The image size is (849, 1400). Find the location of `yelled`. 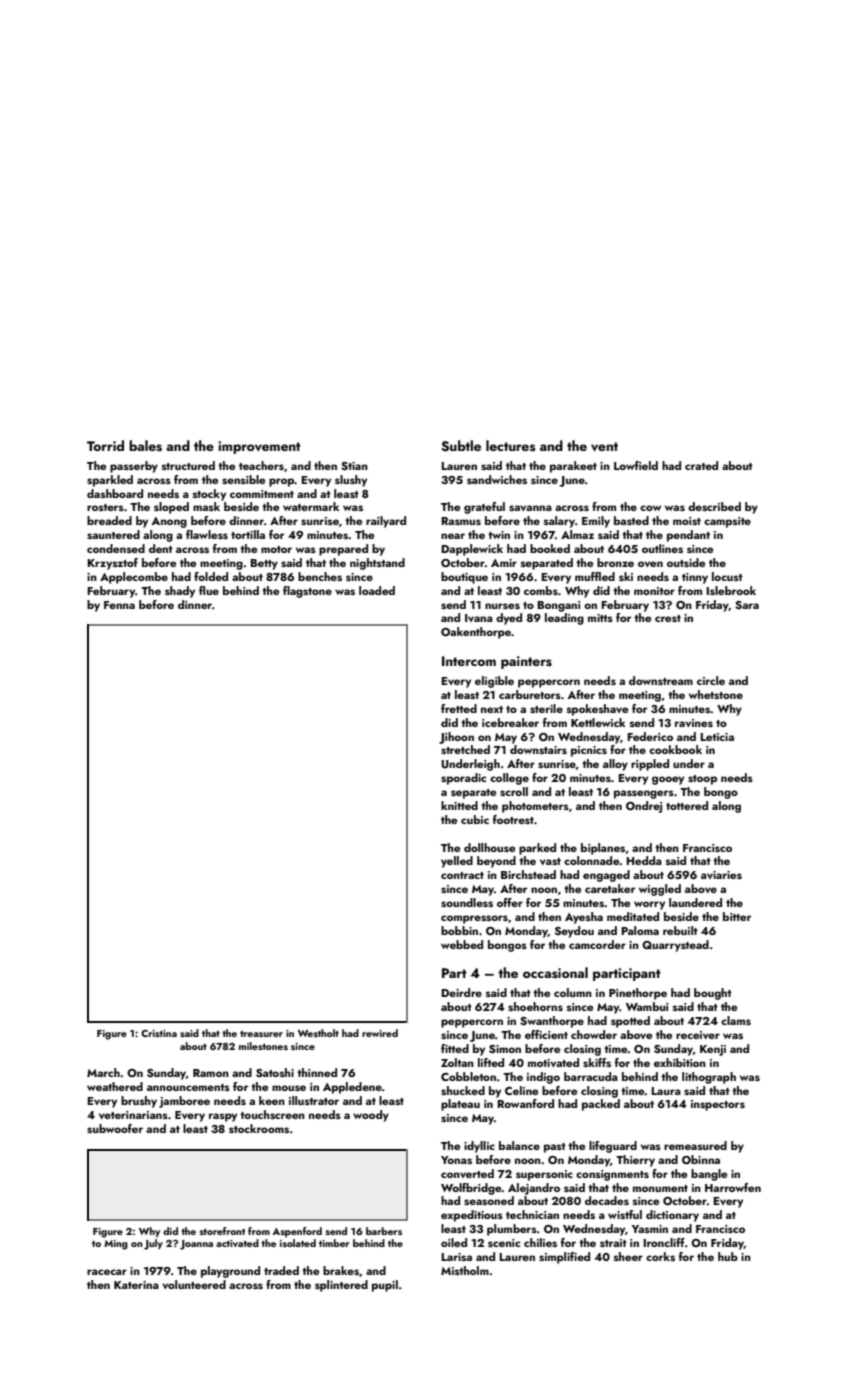

yelled is located at coordinates (457, 862).
